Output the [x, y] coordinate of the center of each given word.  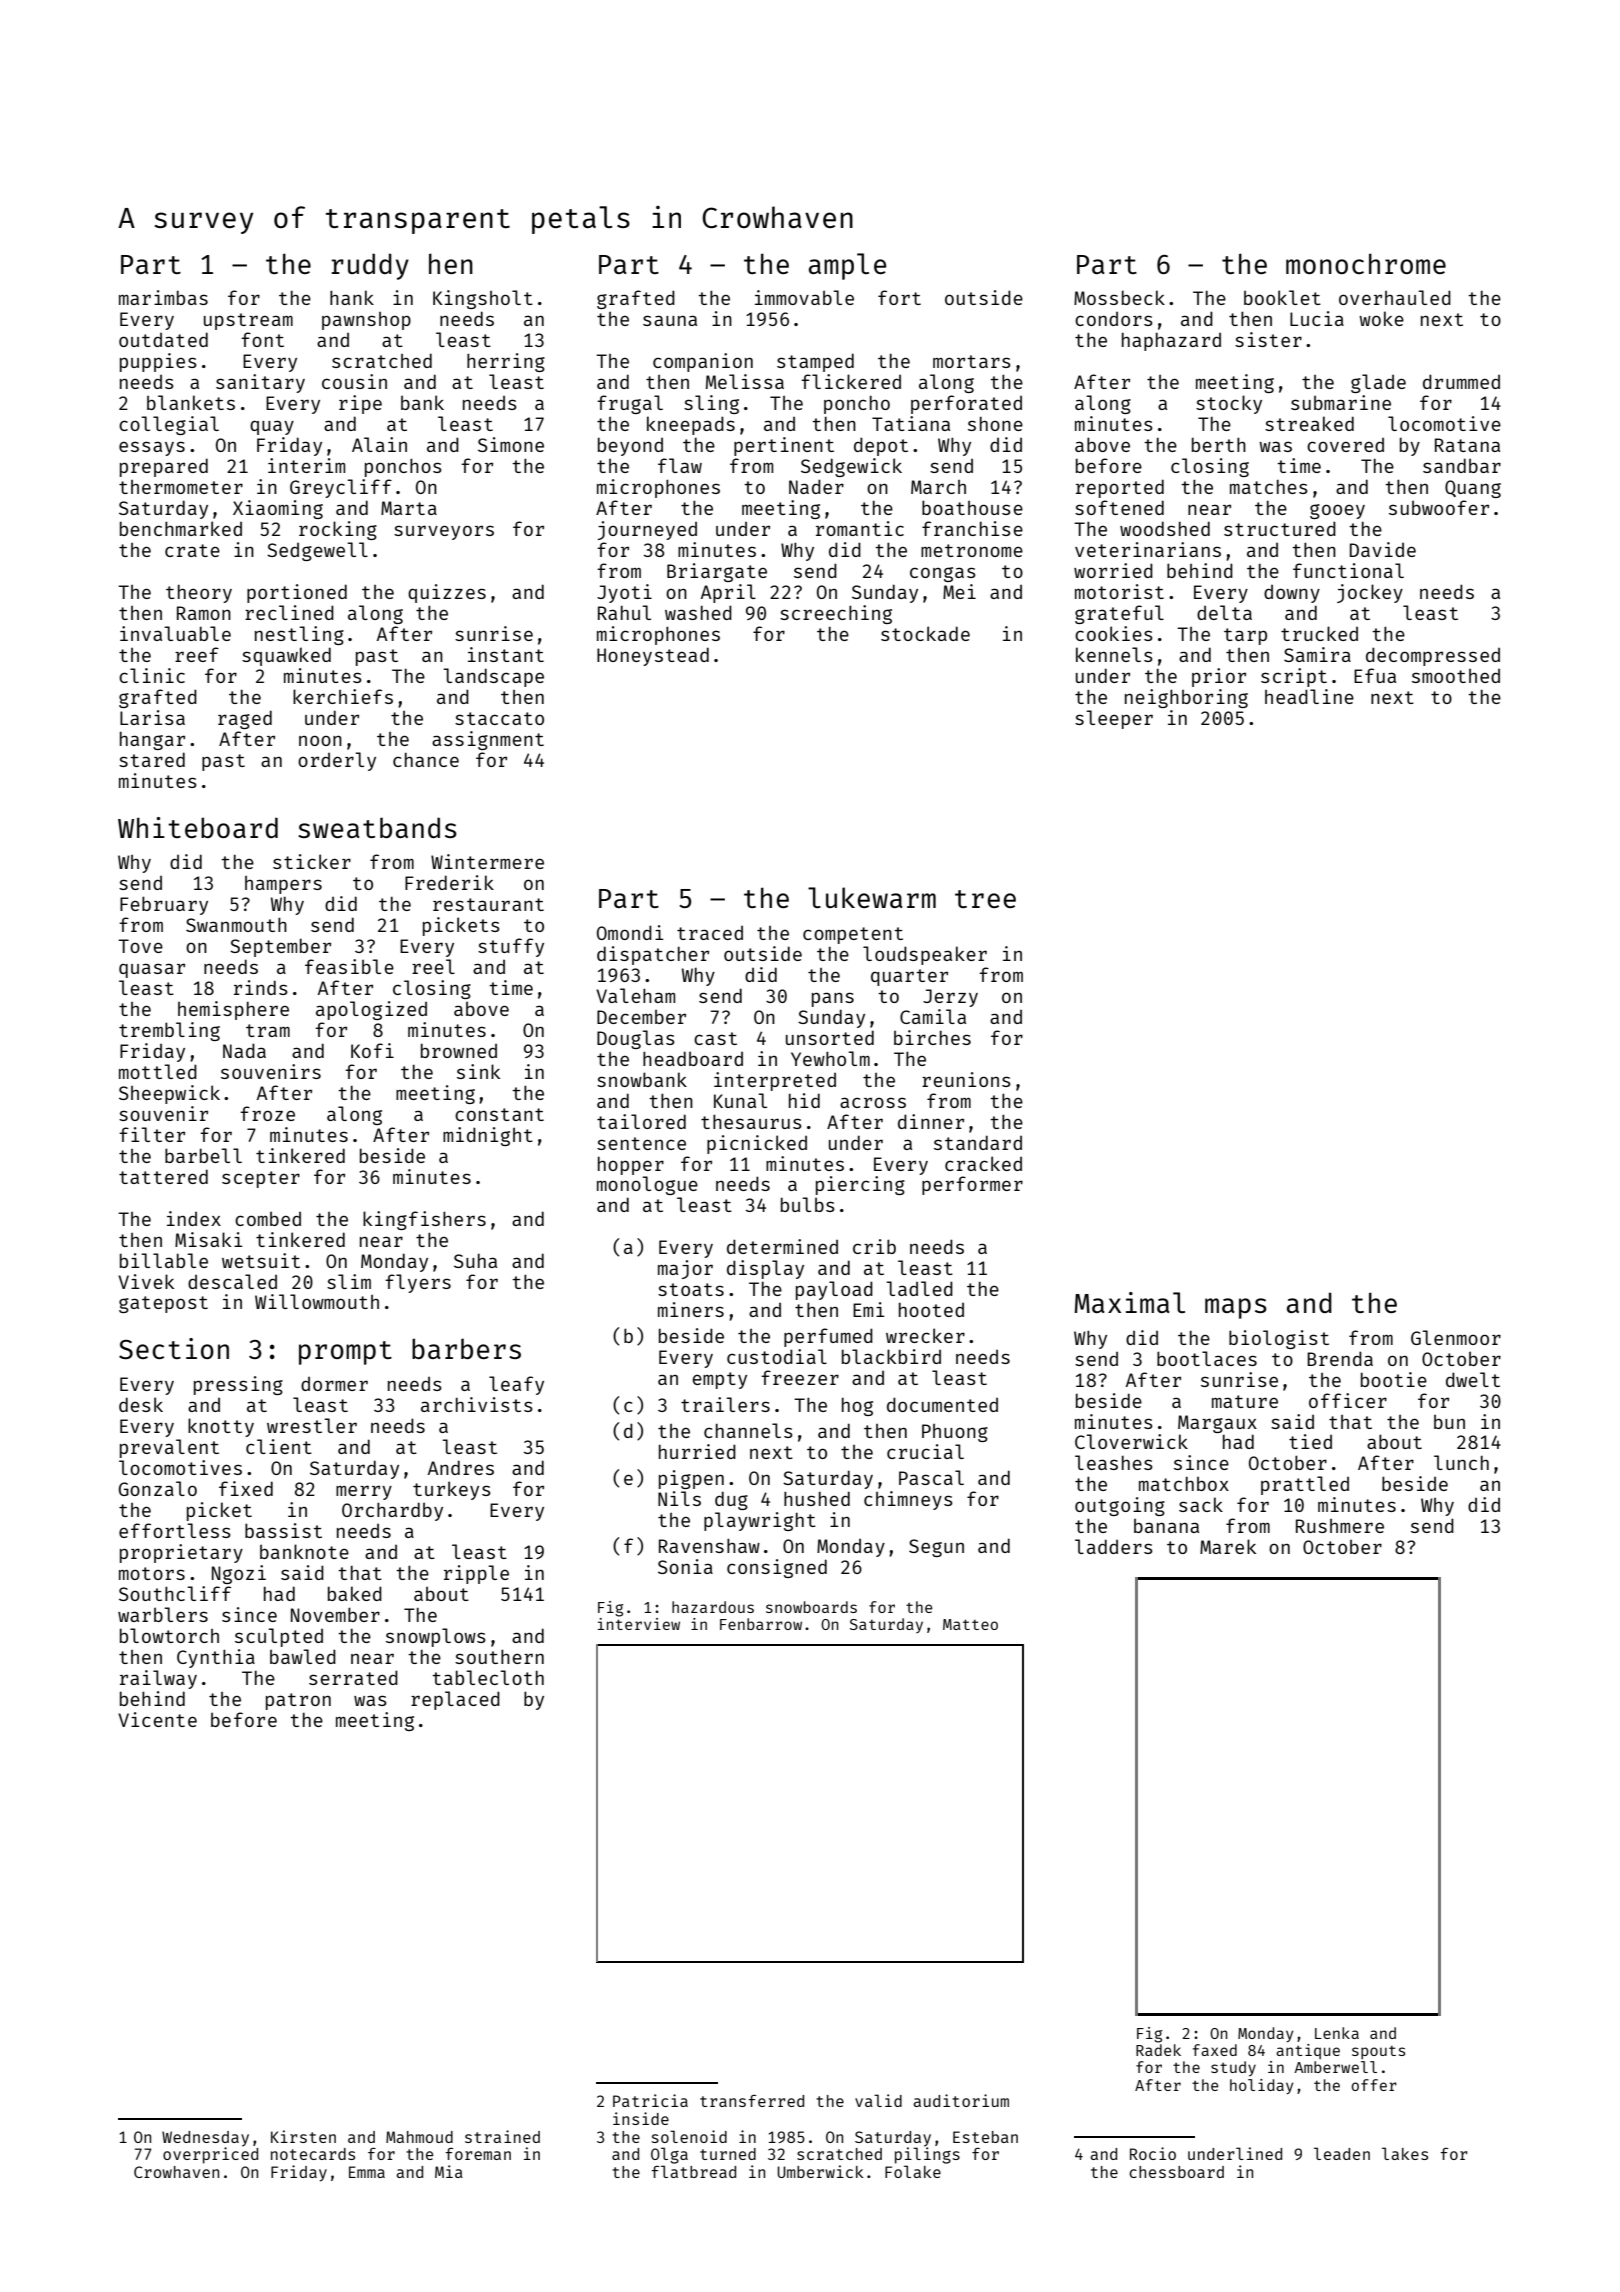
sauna [670, 320]
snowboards [811, 1607]
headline [1309, 696]
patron [298, 1701]
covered [1345, 445]
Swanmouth [236, 924]
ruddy [370, 266]
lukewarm [872, 897]
